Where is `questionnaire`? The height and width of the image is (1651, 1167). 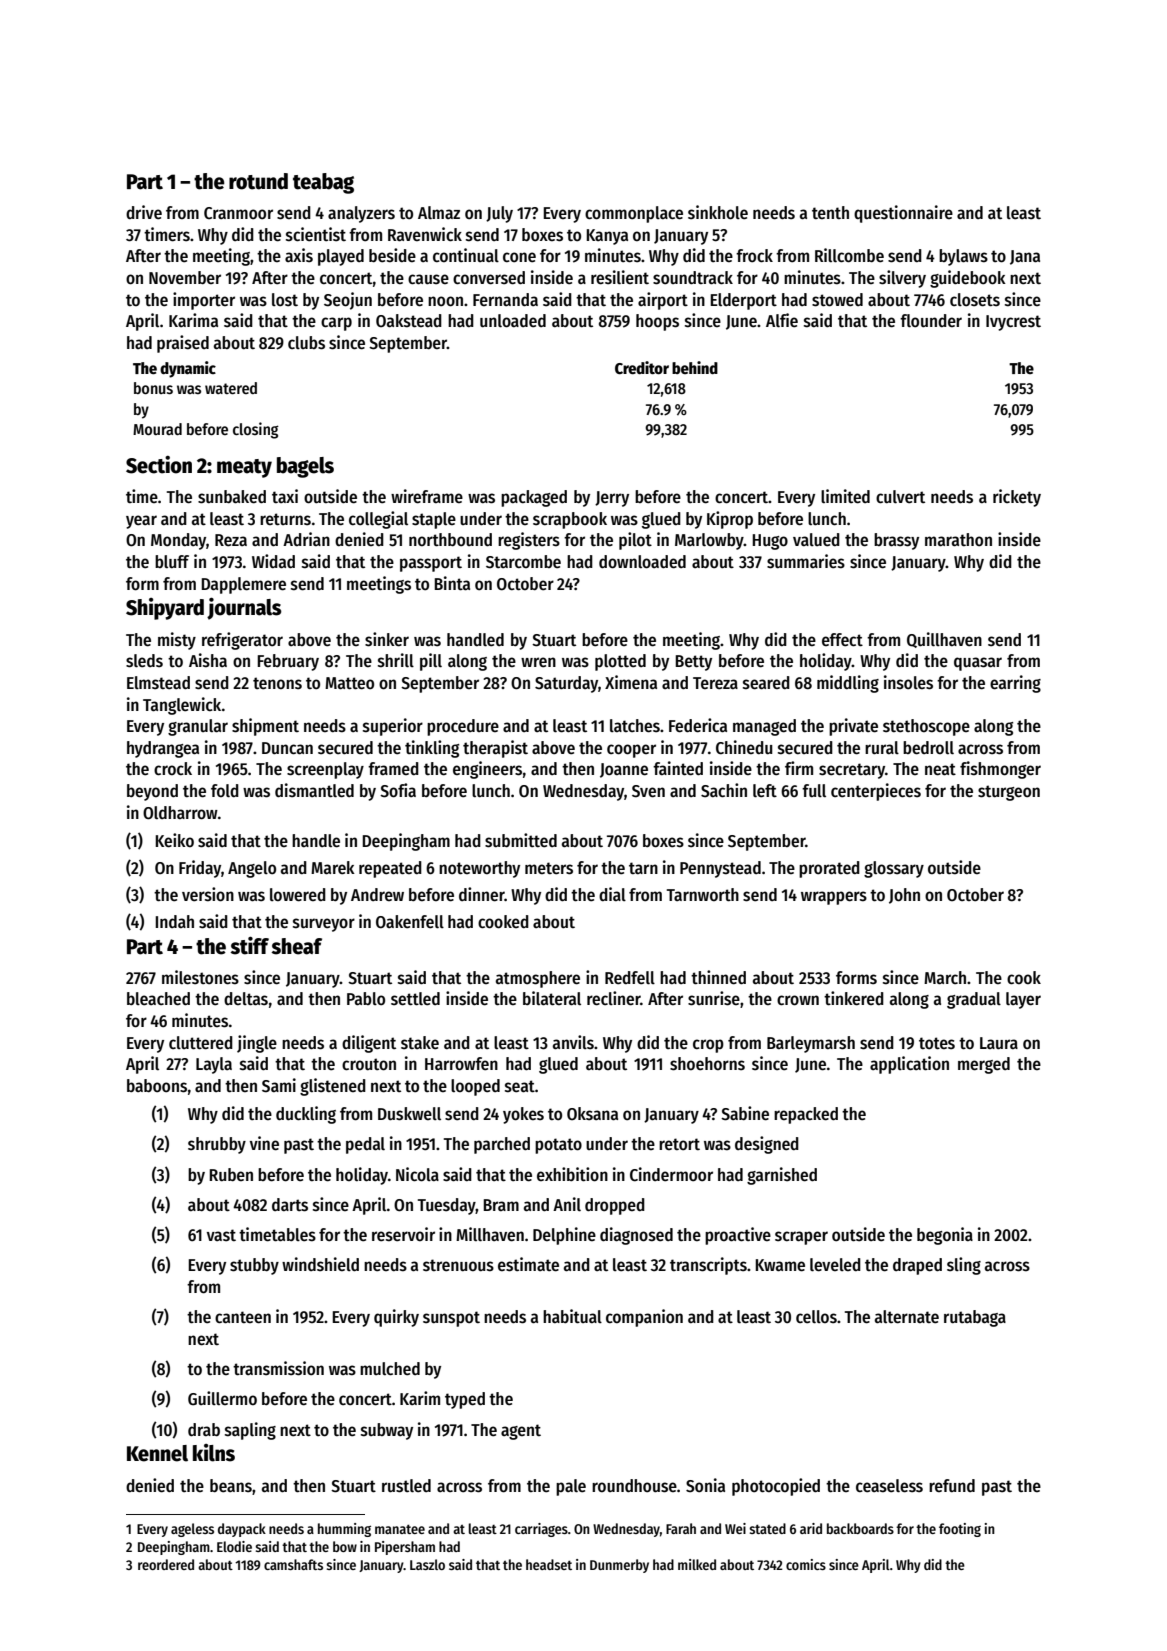 questionnaire is located at coordinates (903, 214).
